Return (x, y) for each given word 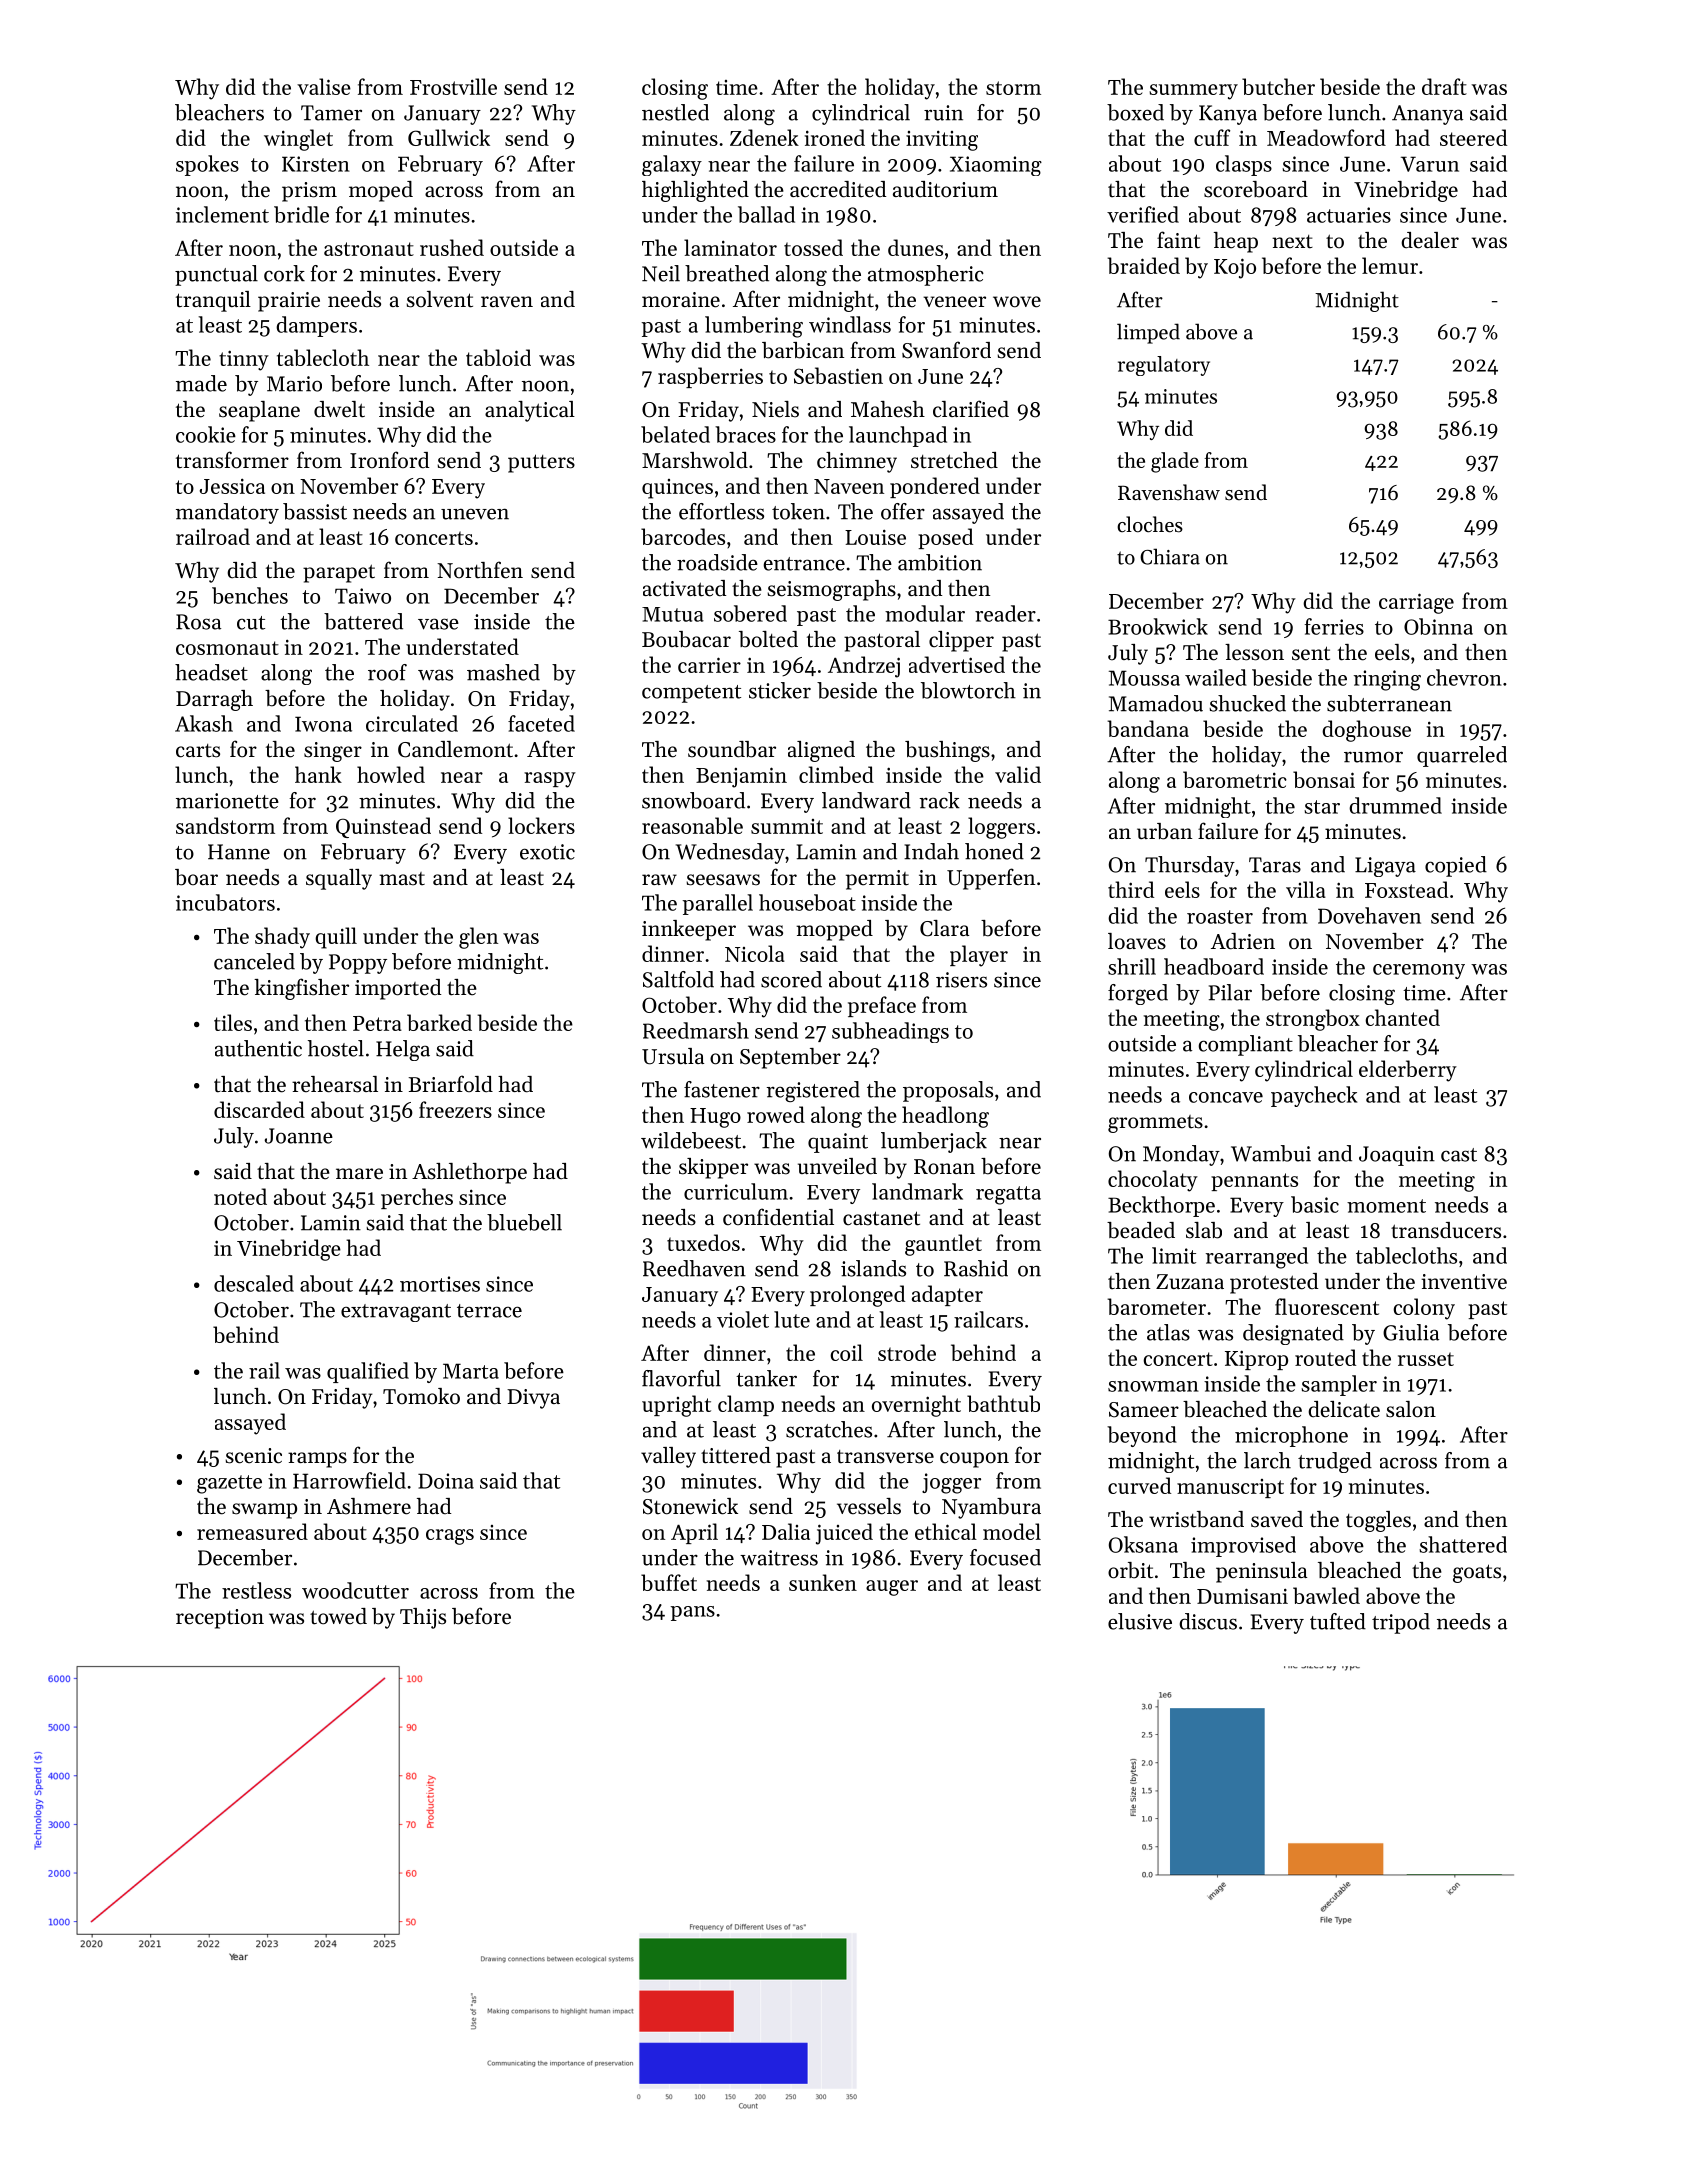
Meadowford (1326, 137)
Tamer (331, 113)
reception (220, 1619)
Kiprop (1256, 1360)
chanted (1402, 1017)
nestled (675, 112)
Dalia (786, 1531)
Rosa (198, 622)
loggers (1001, 828)
